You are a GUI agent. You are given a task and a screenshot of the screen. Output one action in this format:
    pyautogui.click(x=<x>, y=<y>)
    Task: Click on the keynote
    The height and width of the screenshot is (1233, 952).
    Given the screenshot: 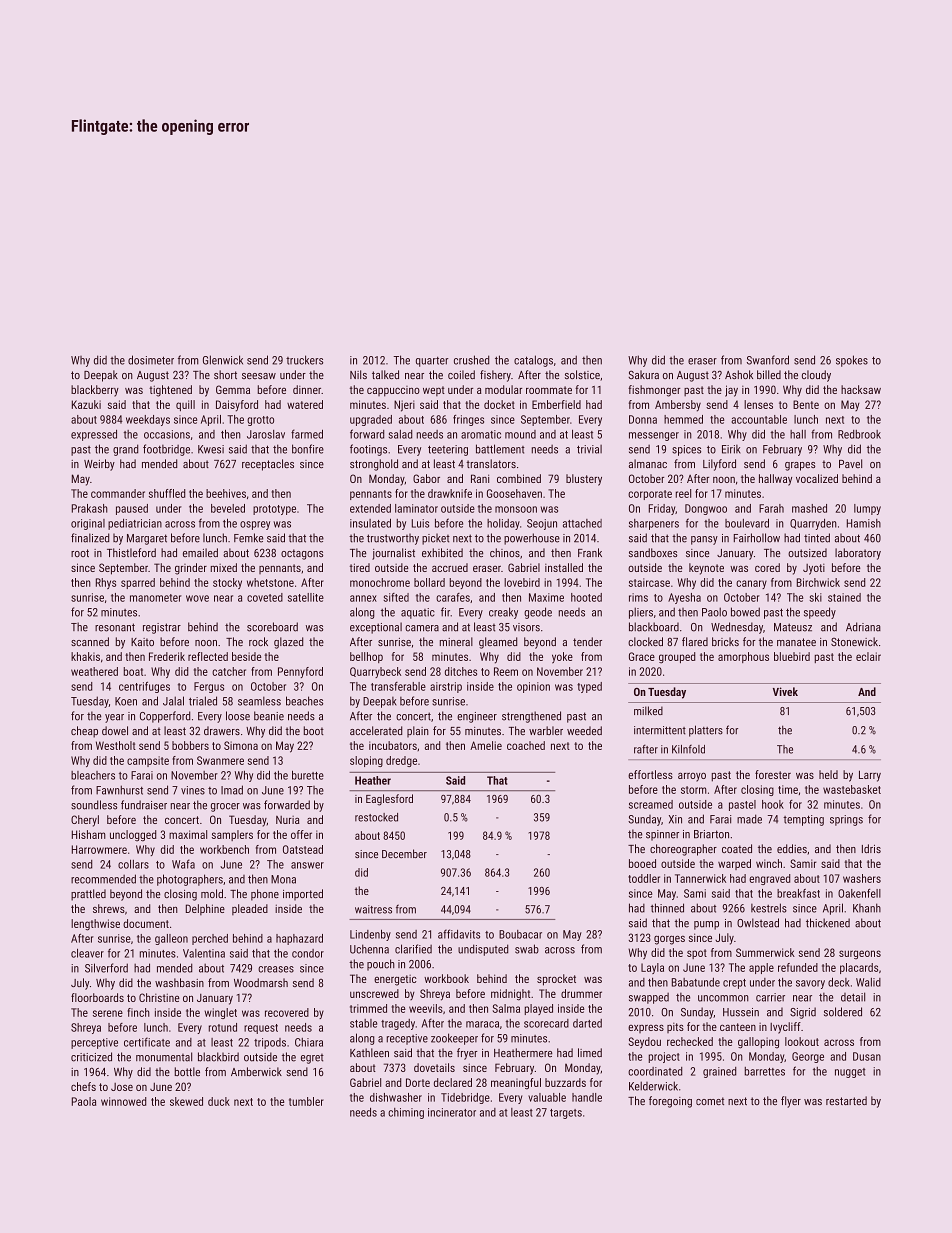 What is the action you would take?
    pyautogui.click(x=706, y=569)
